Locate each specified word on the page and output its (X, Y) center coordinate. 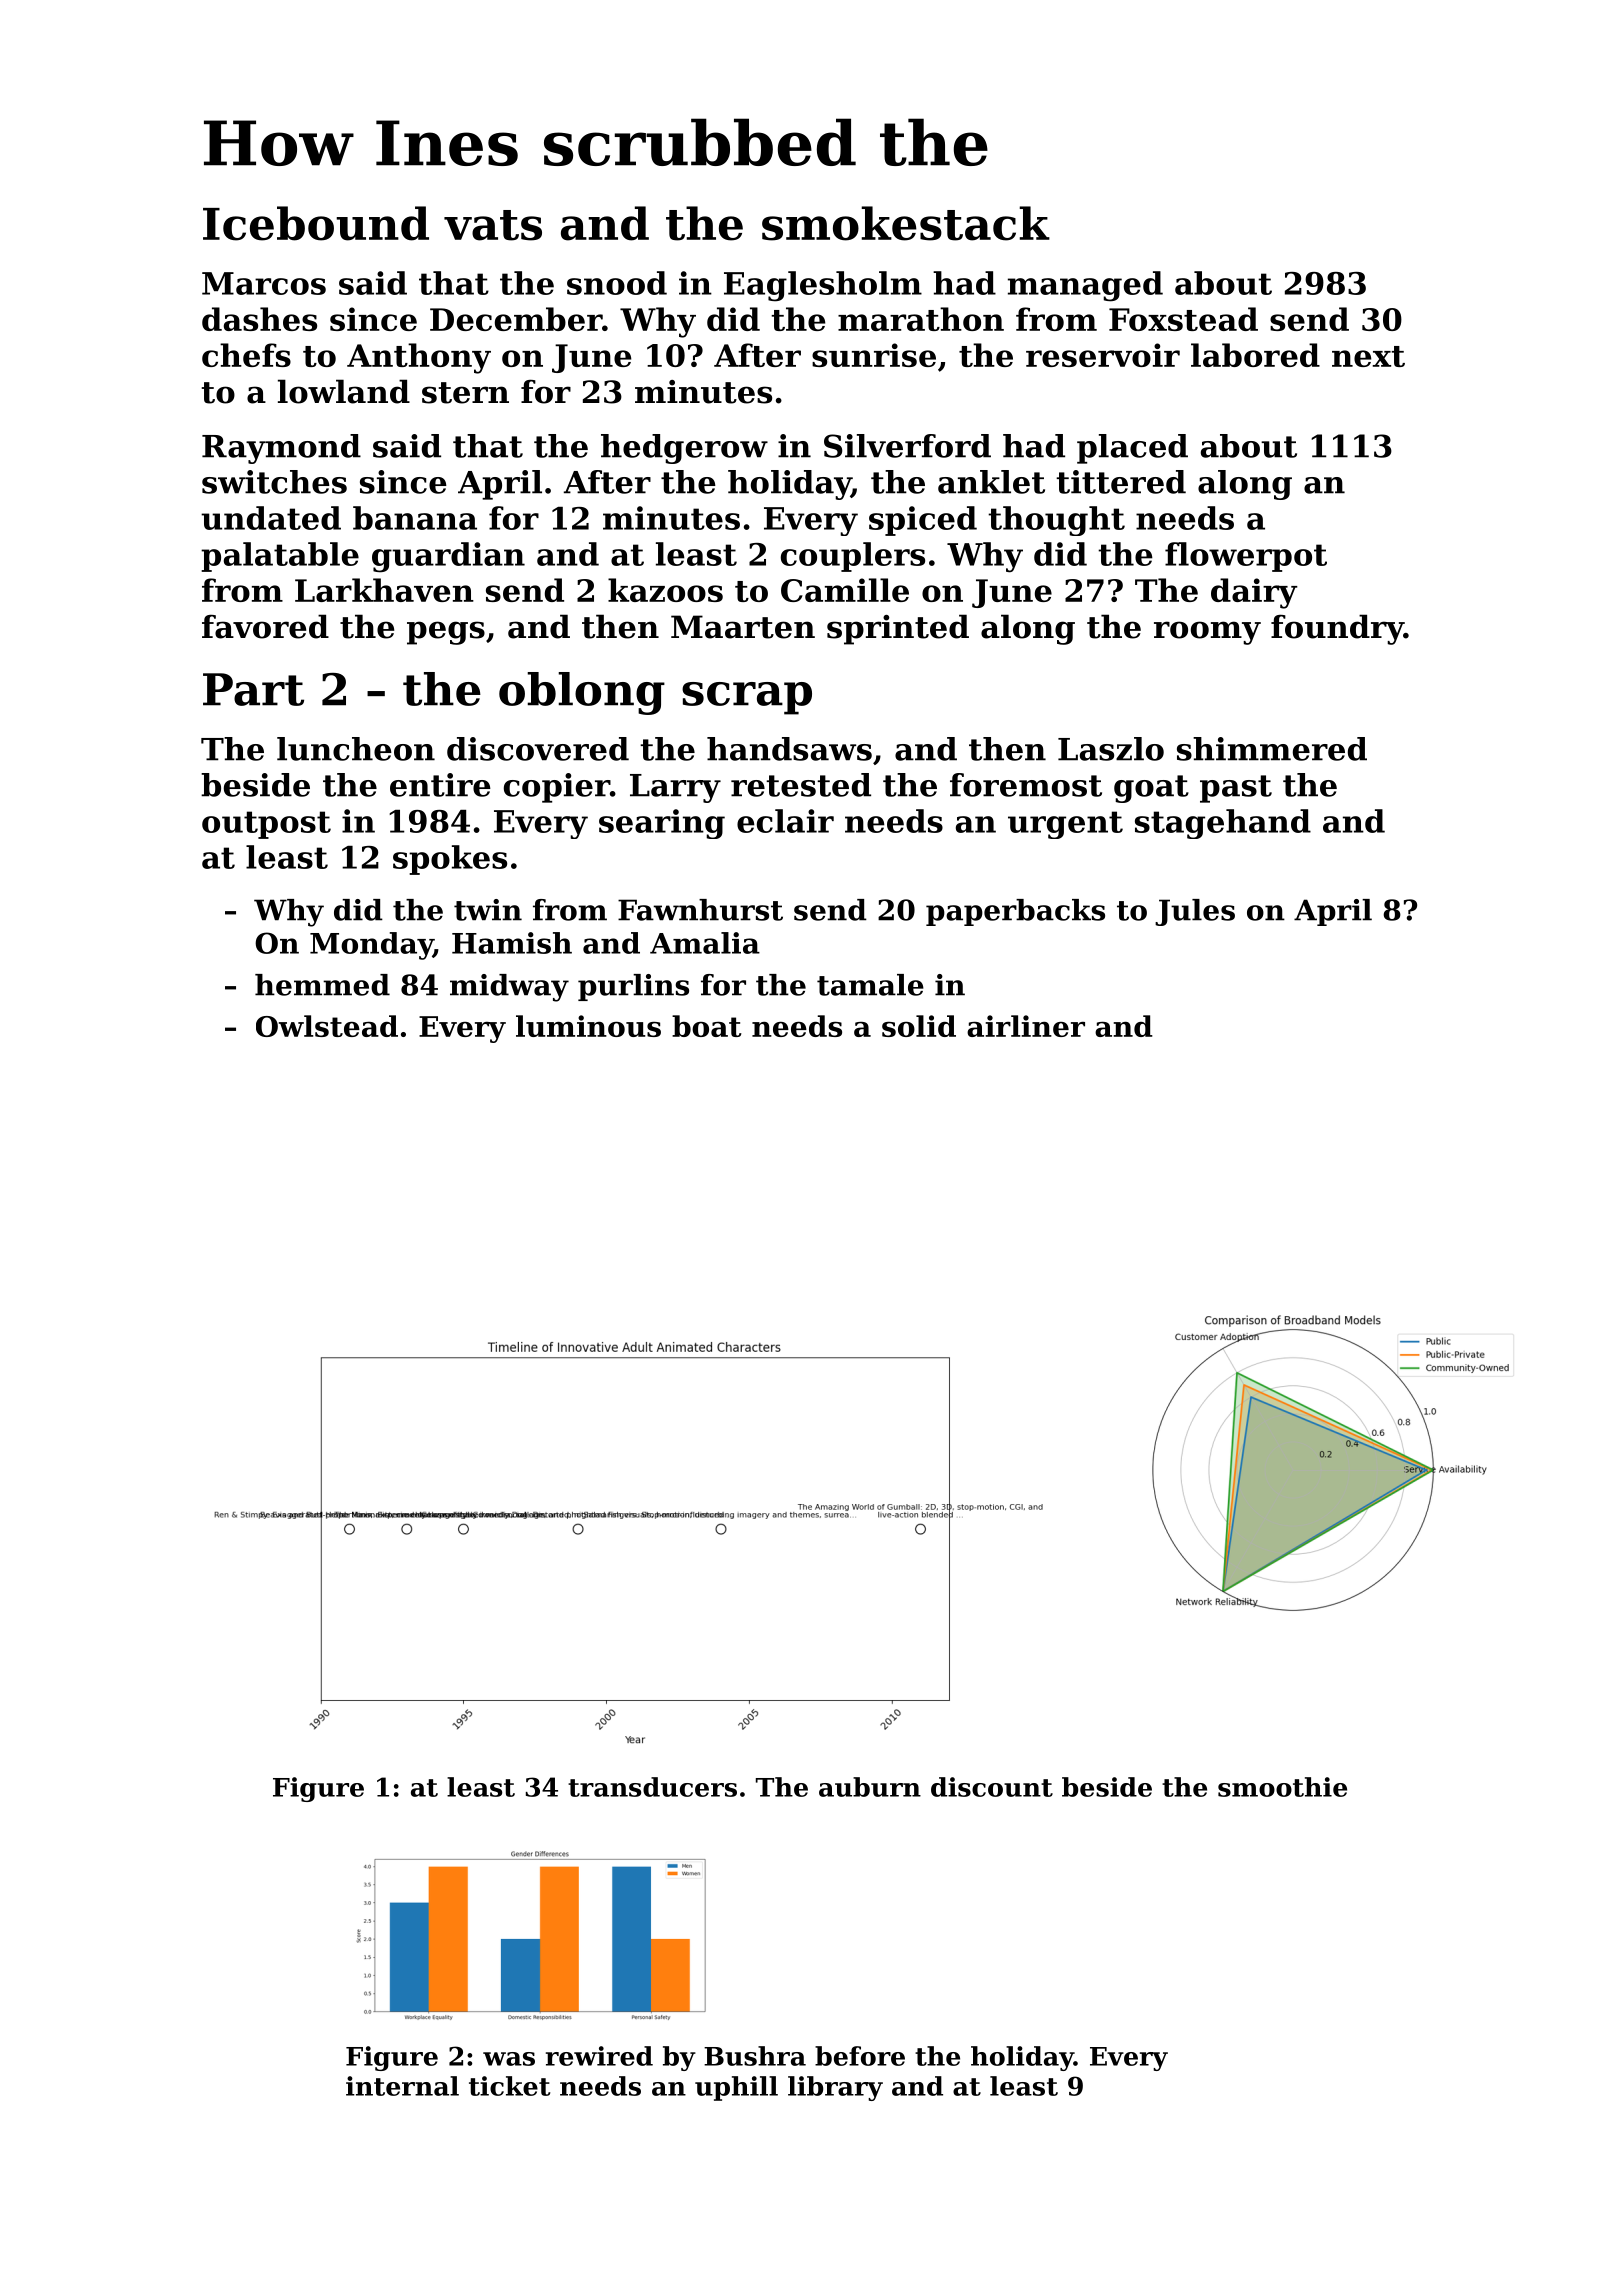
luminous (588, 1026)
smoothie (1282, 1787)
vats (493, 225)
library (835, 2088)
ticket (509, 2086)
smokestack (906, 223)
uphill (736, 2088)
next (1368, 356)
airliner (1026, 1026)
